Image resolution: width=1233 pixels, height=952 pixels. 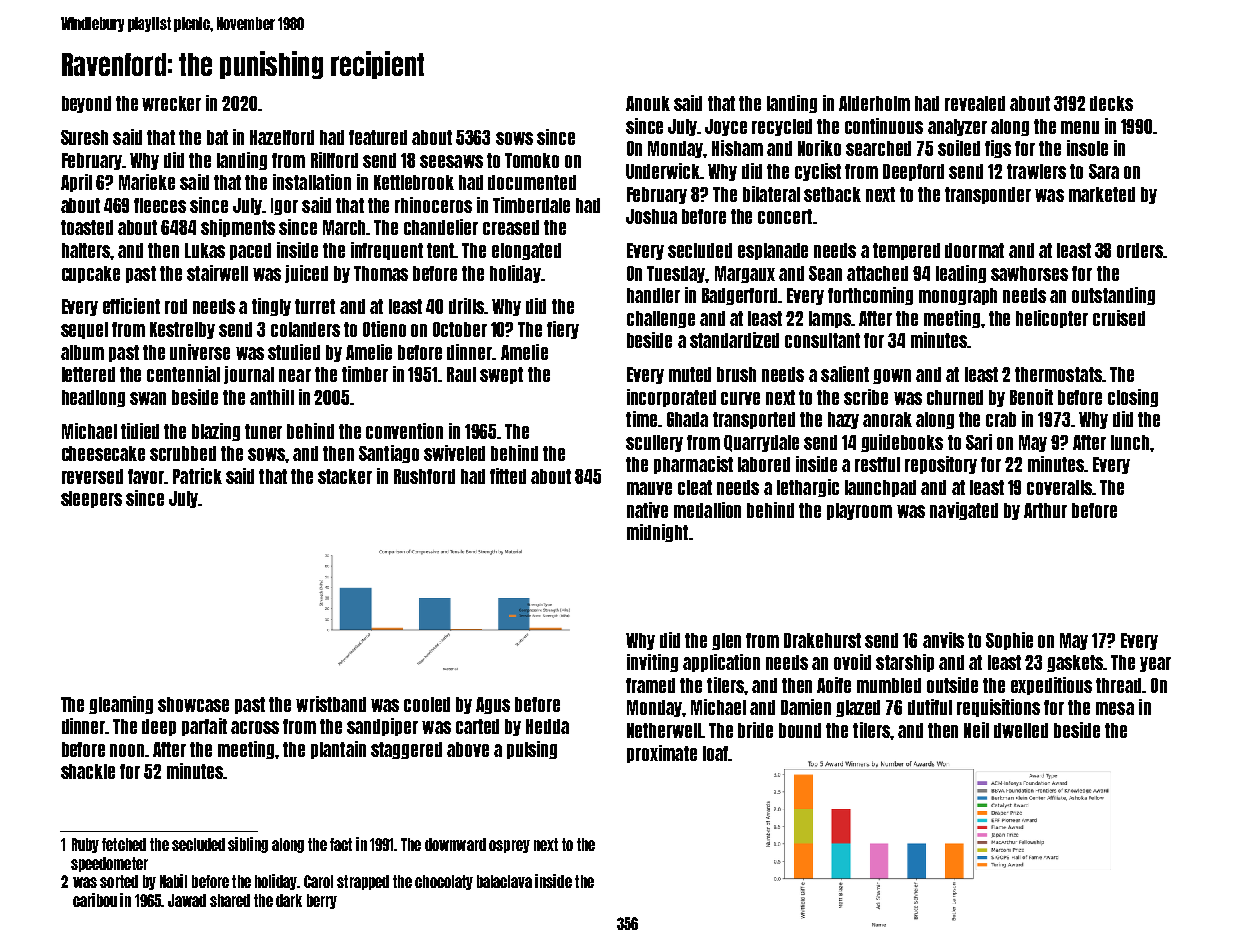 What do you see at coordinates (740, 398) in the document?
I see `curve` at bounding box center [740, 398].
